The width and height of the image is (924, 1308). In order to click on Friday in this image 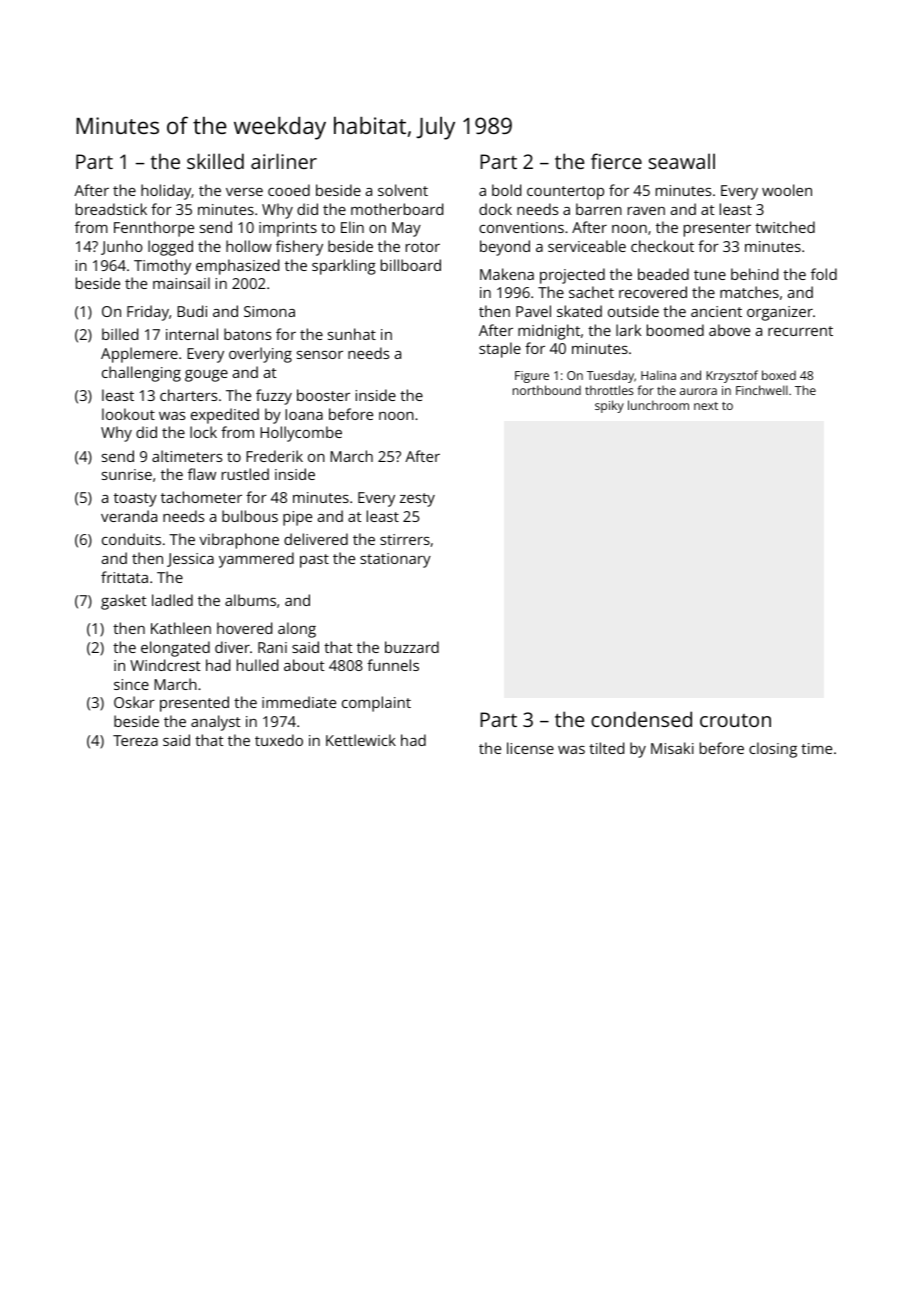, I will do `click(148, 313)`.
